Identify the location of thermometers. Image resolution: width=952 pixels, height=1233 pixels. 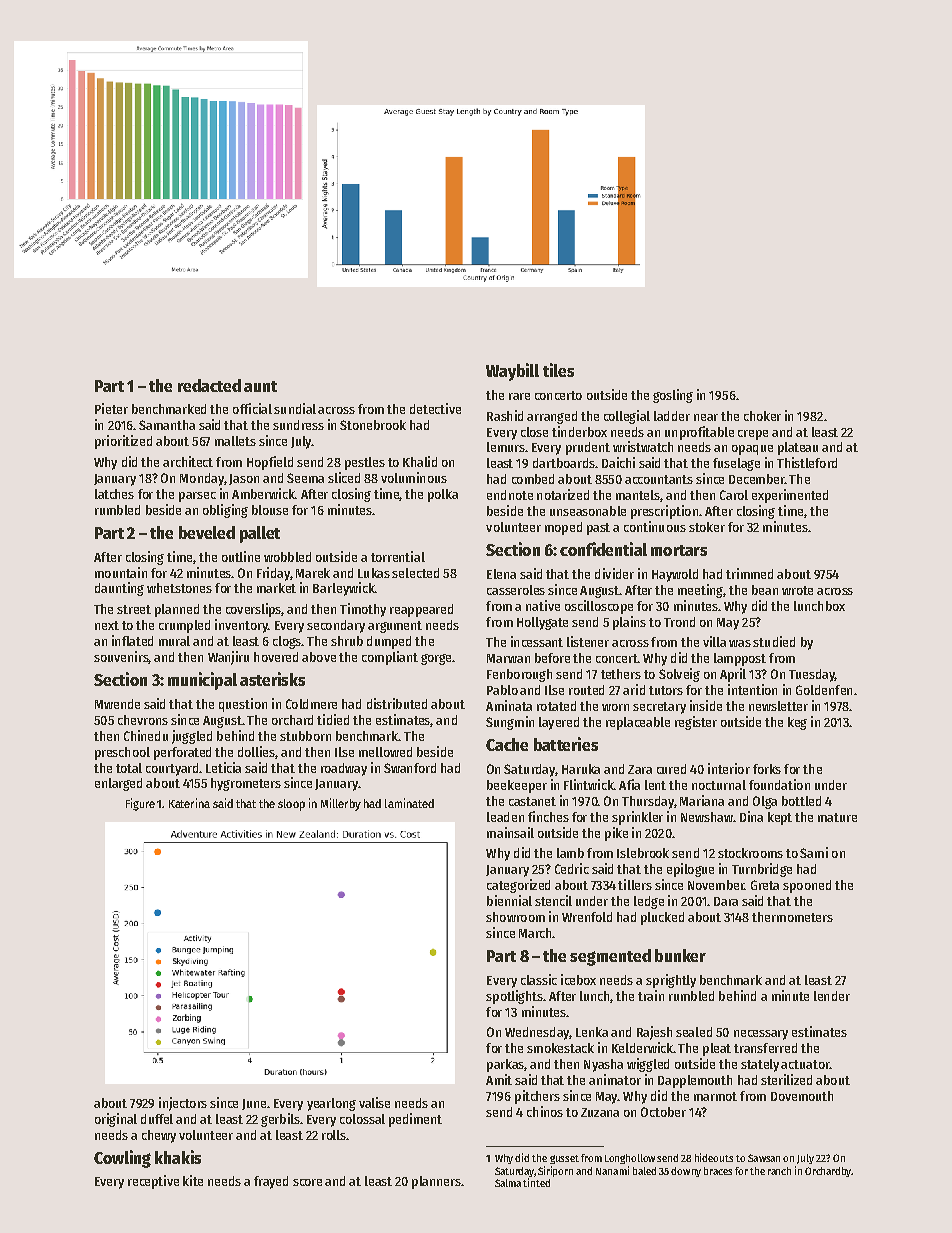
(792, 917).
